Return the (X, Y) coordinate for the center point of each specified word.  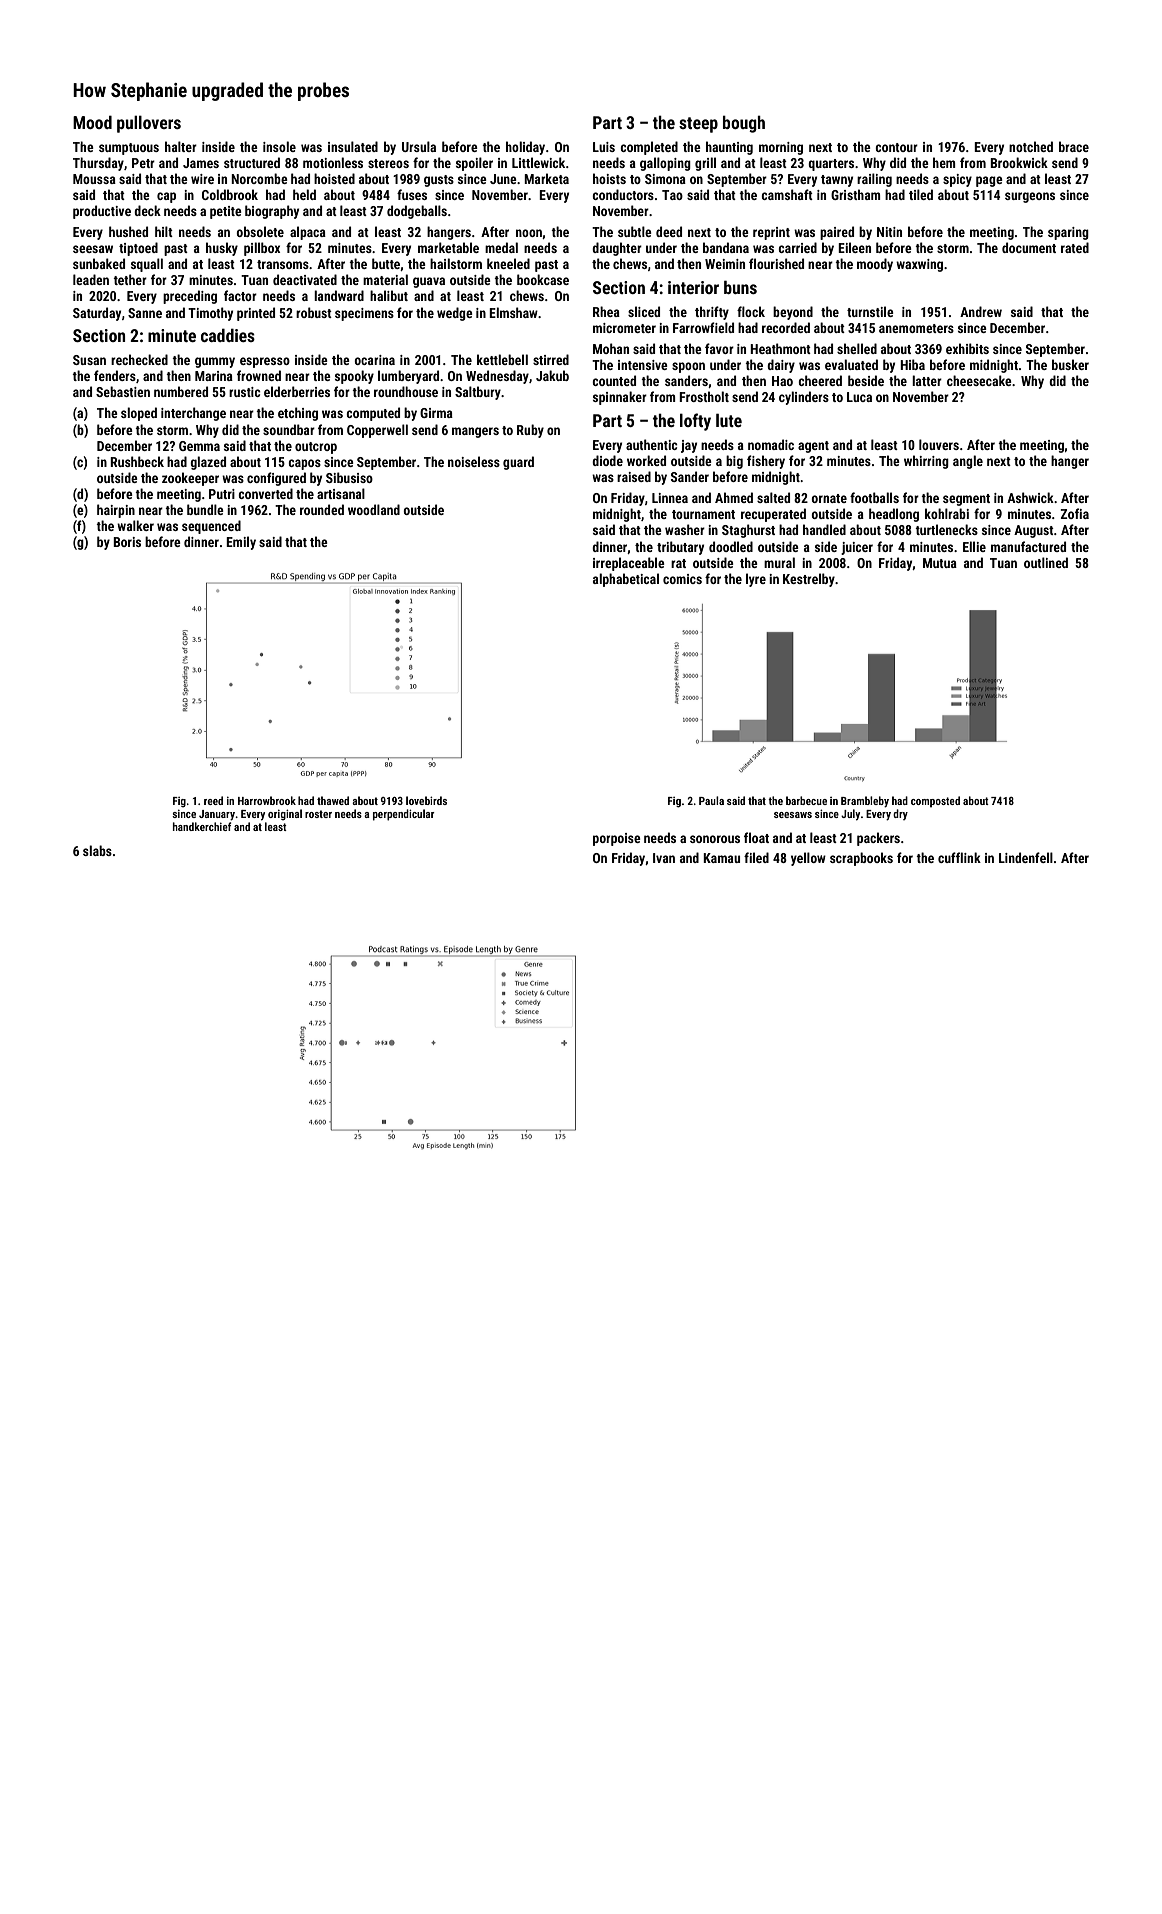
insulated (353, 146)
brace (1074, 146)
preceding (190, 297)
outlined (1046, 562)
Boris (127, 542)
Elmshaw (513, 312)
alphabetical (626, 580)
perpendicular (404, 815)
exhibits (967, 348)
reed (213, 800)
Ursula (419, 146)
